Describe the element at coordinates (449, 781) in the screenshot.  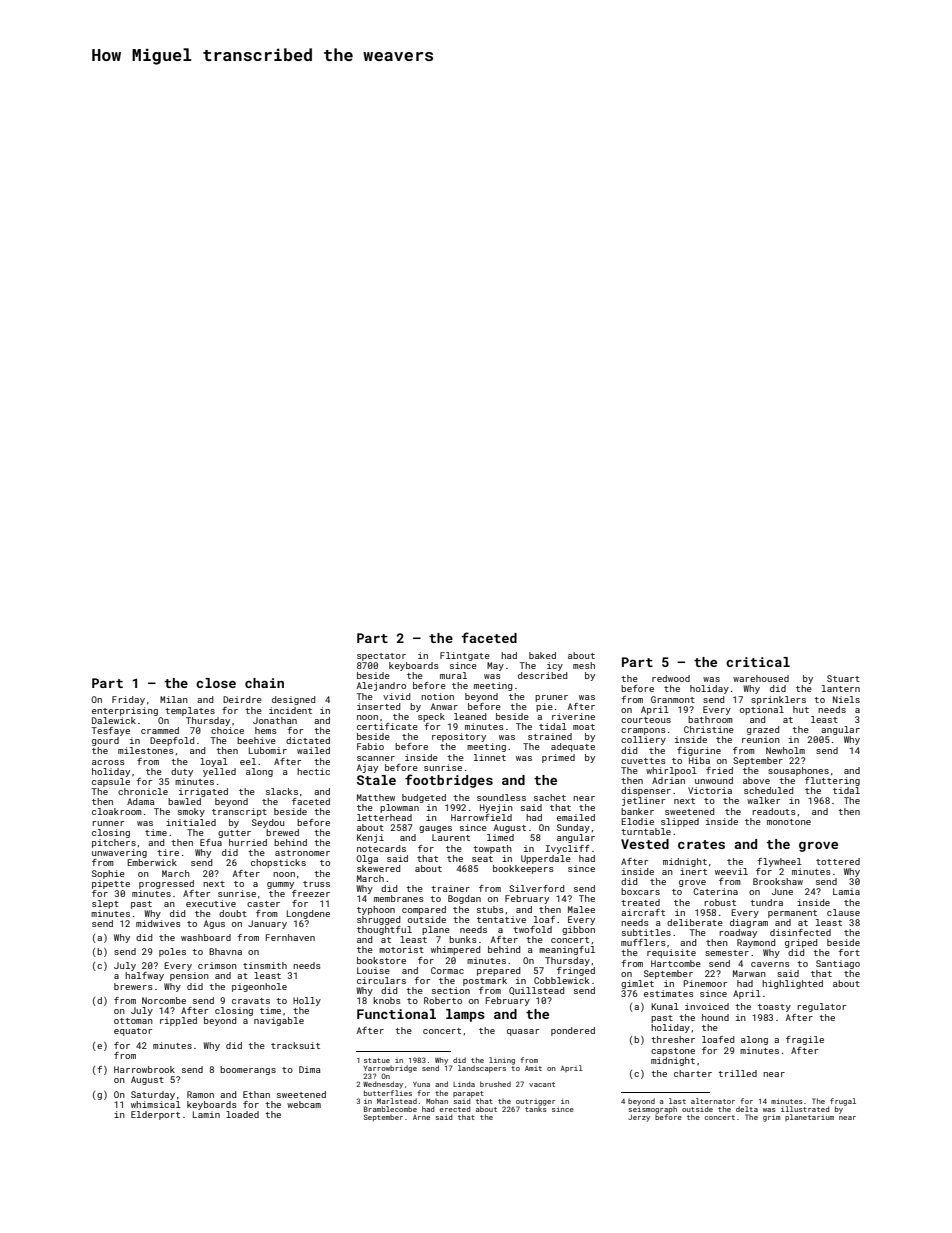
I see `footbridges` at that location.
